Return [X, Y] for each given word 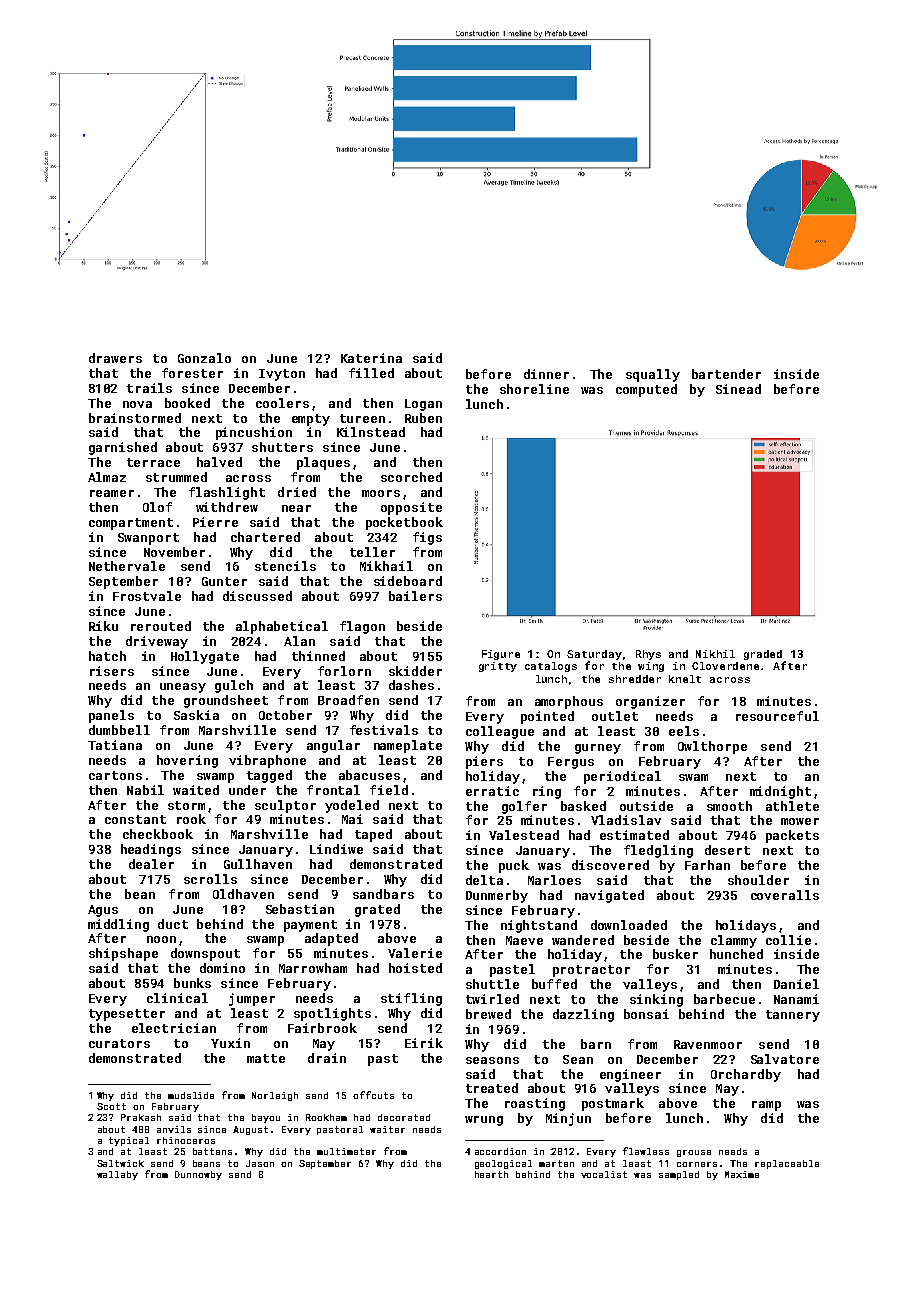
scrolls [210, 879]
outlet [615, 716]
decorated [404, 1117]
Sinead [738, 389]
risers [112, 671]
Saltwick [120, 1163]
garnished [123, 448]
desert [727, 850]
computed [646, 390]
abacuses [369, 775]
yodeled [352, 806]
